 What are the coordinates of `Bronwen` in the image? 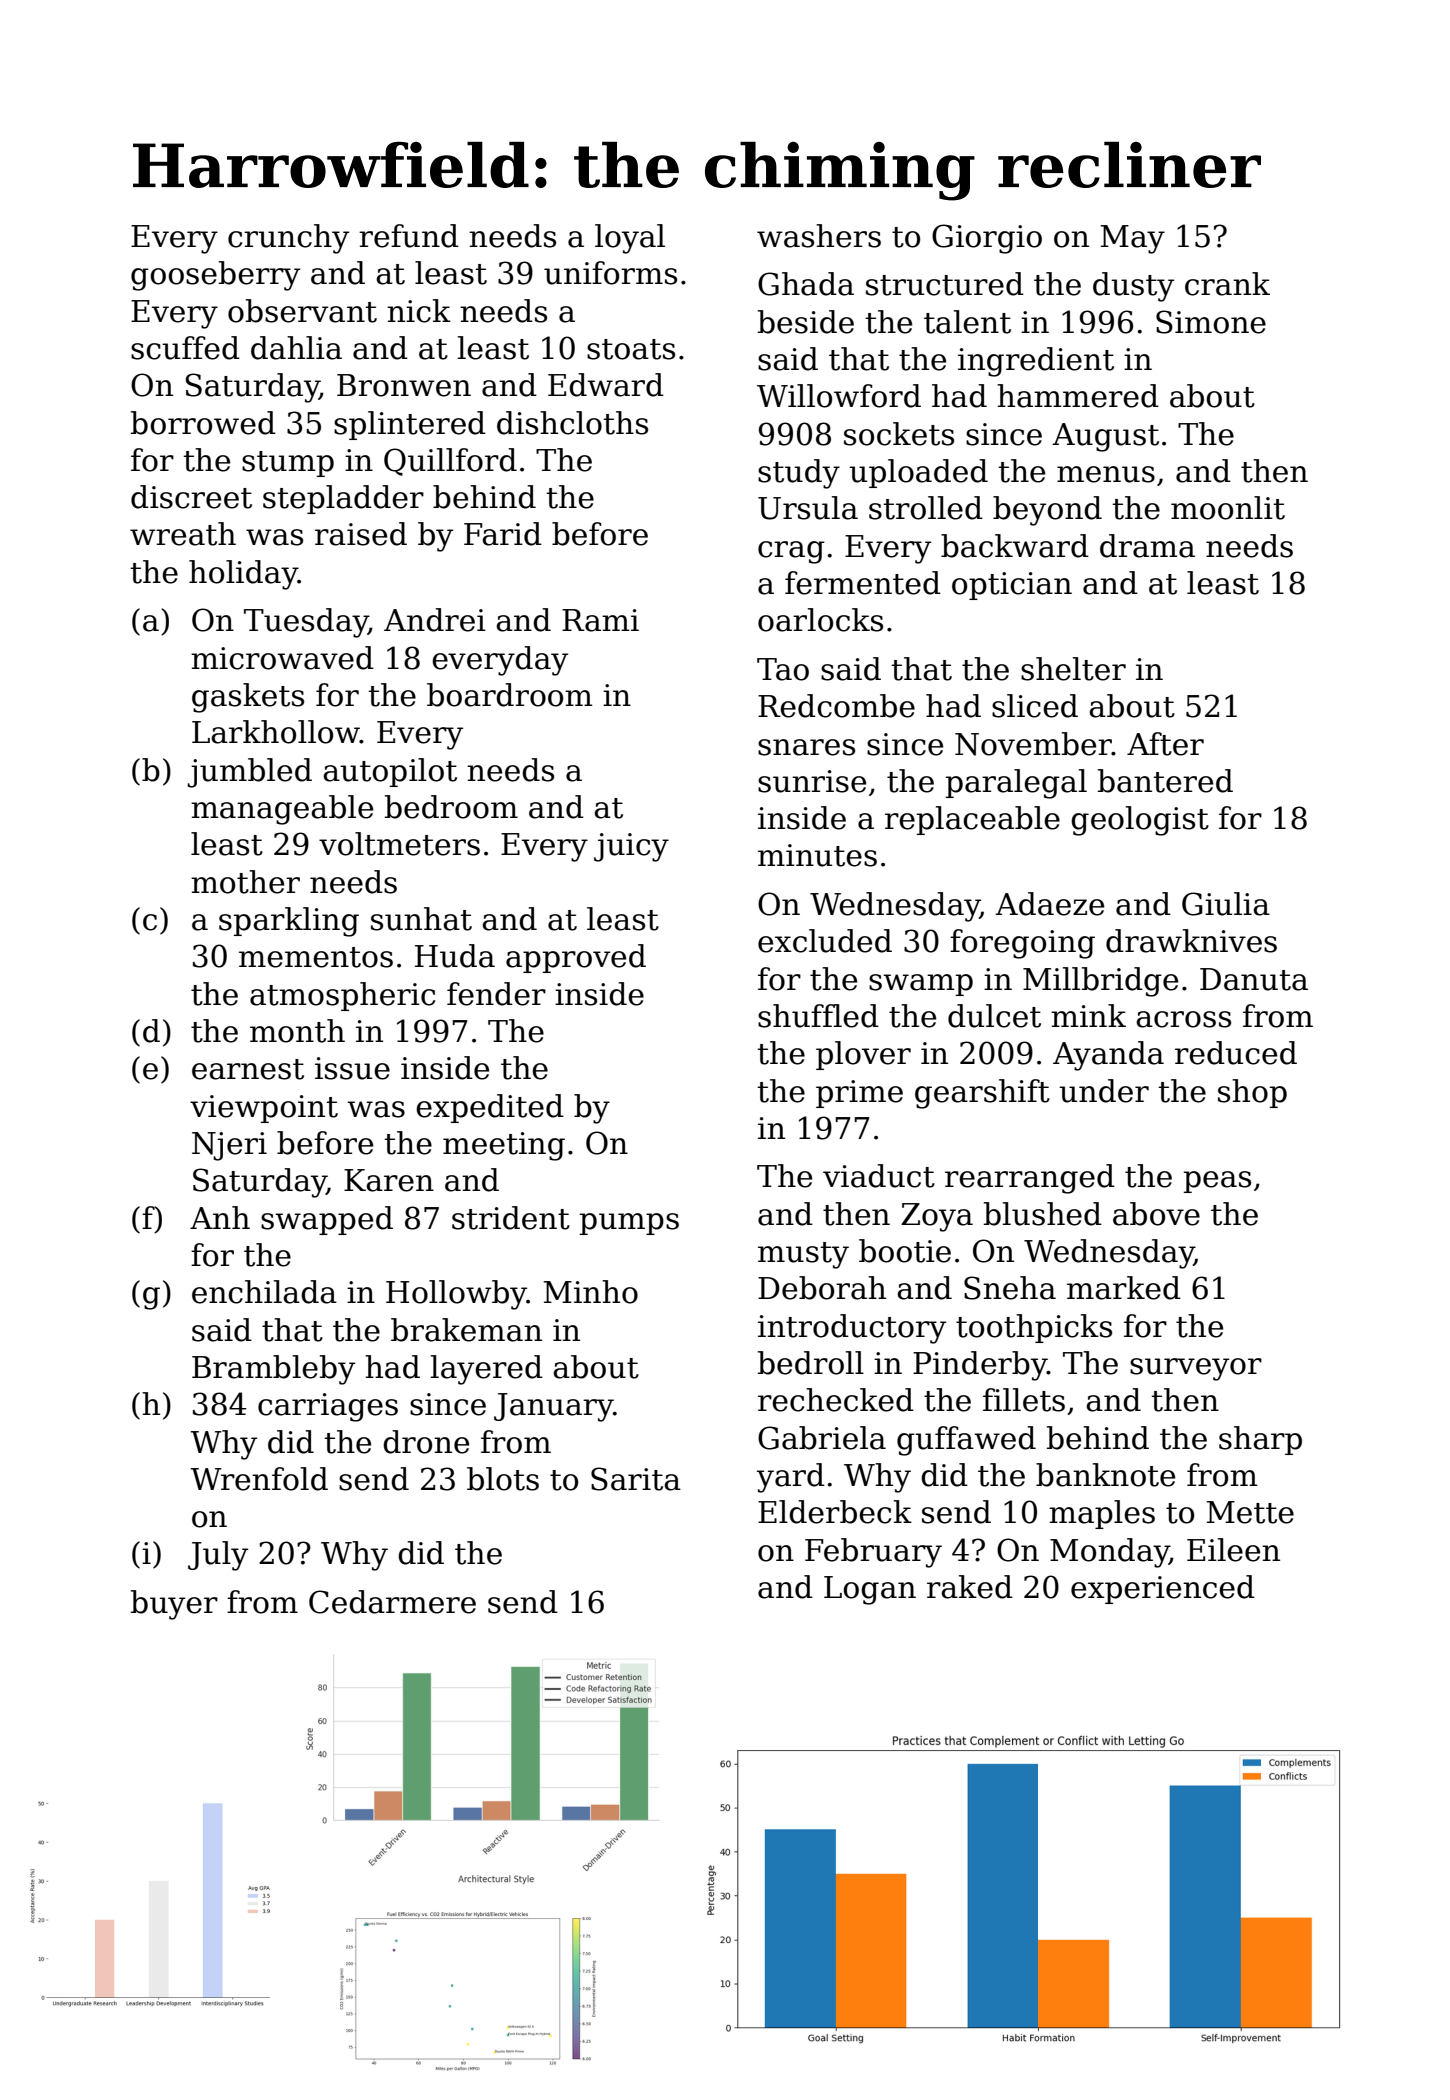 It's located at (404, 385).
